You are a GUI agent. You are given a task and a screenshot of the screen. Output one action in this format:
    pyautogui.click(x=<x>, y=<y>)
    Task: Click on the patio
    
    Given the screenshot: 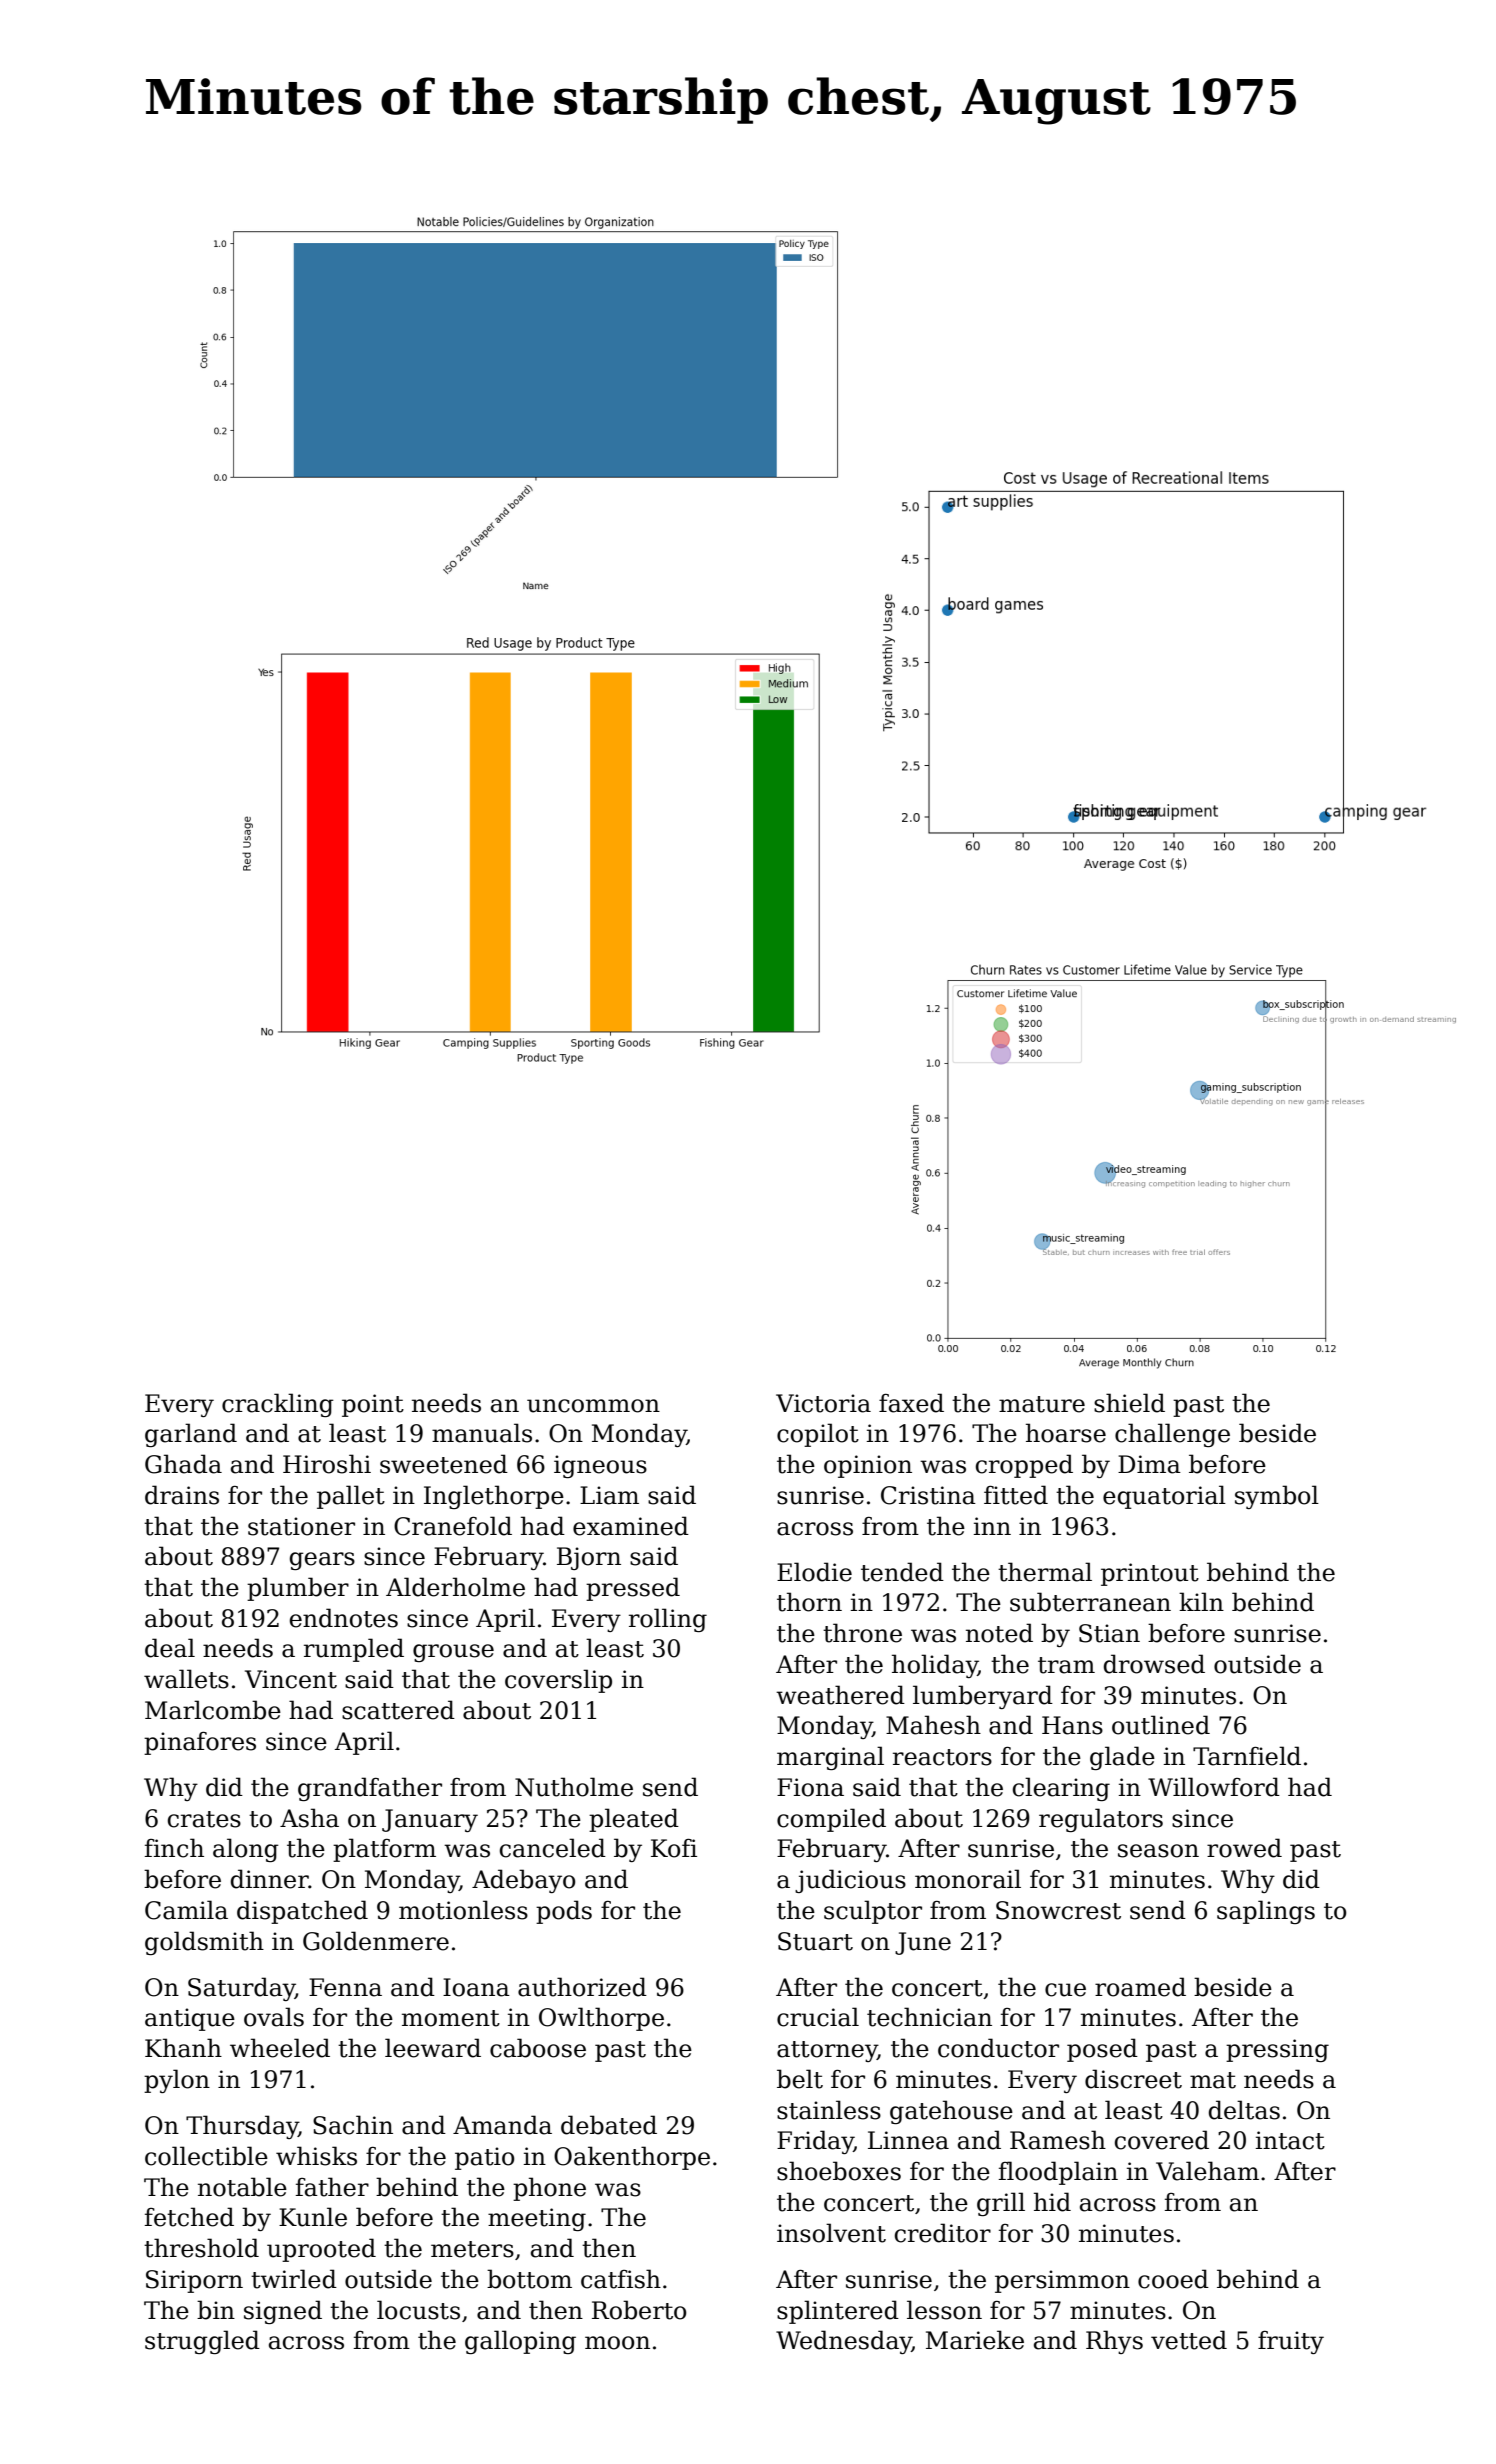 What is the action you would take?
    pyautogui.click(x=484, y=2158)
